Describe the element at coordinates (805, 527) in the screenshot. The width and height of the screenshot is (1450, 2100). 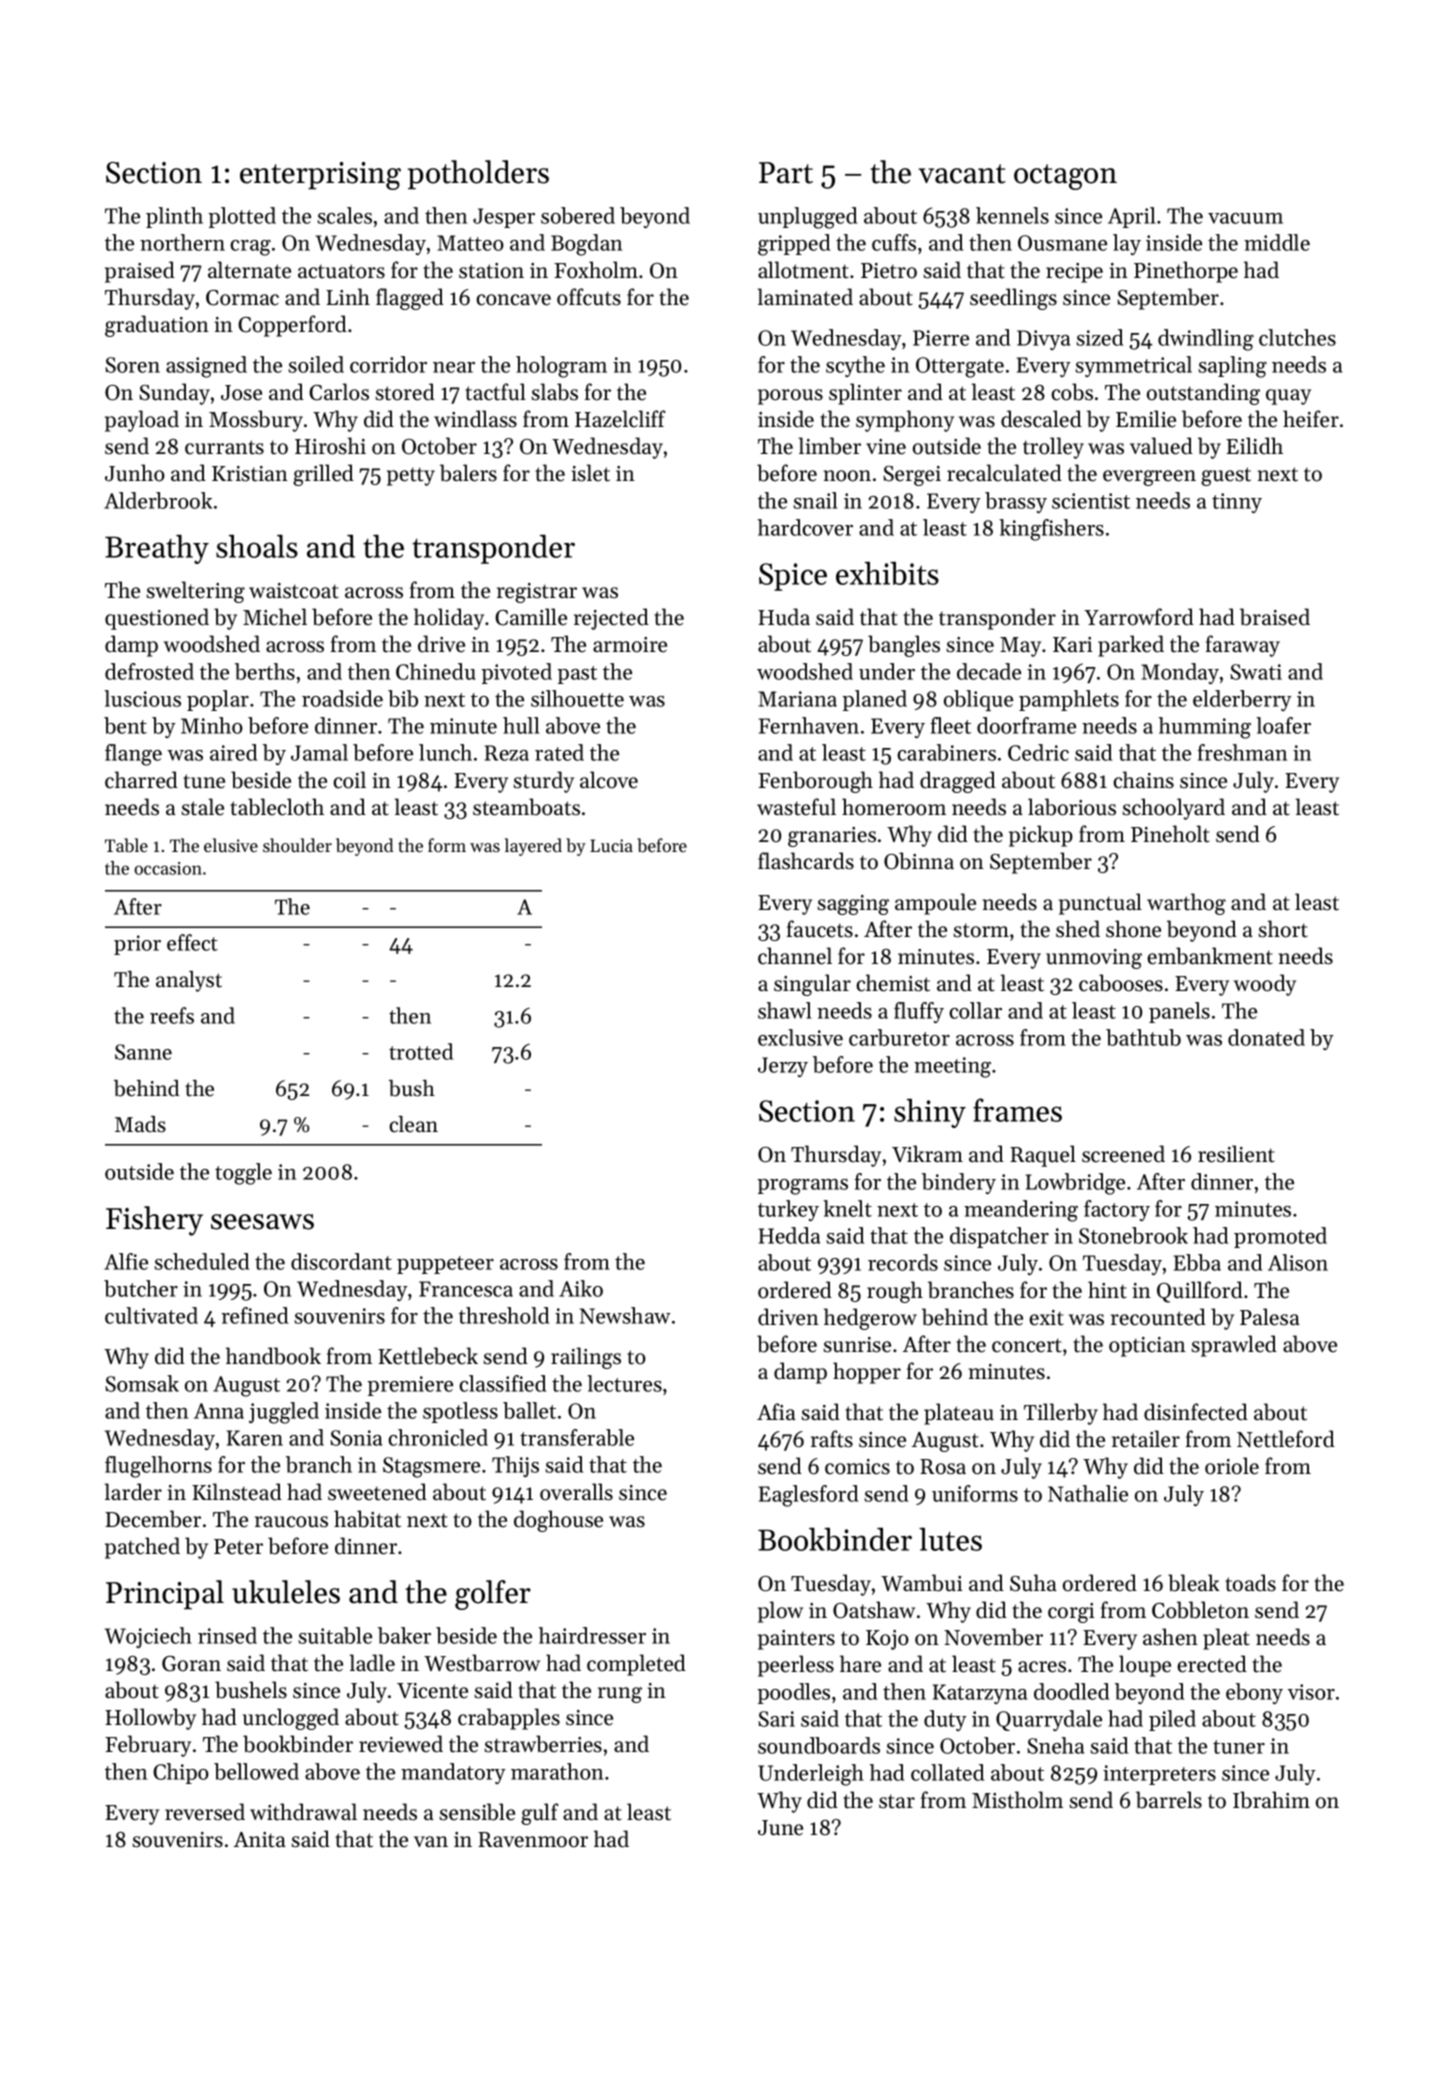
I see `hardcover` at that location.
